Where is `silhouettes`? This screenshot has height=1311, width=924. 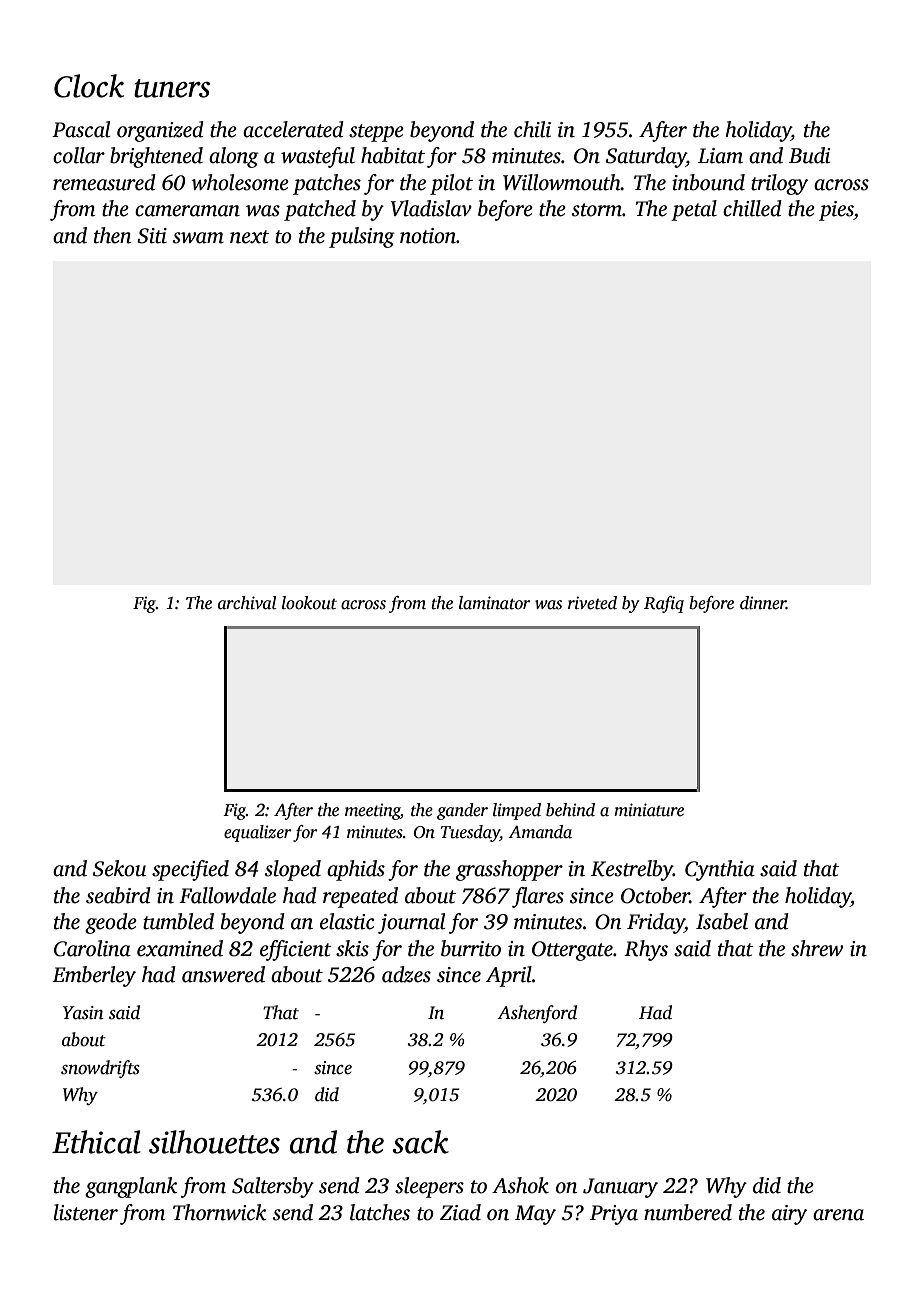
silhouettes is located at coordinates (214, 1142).
